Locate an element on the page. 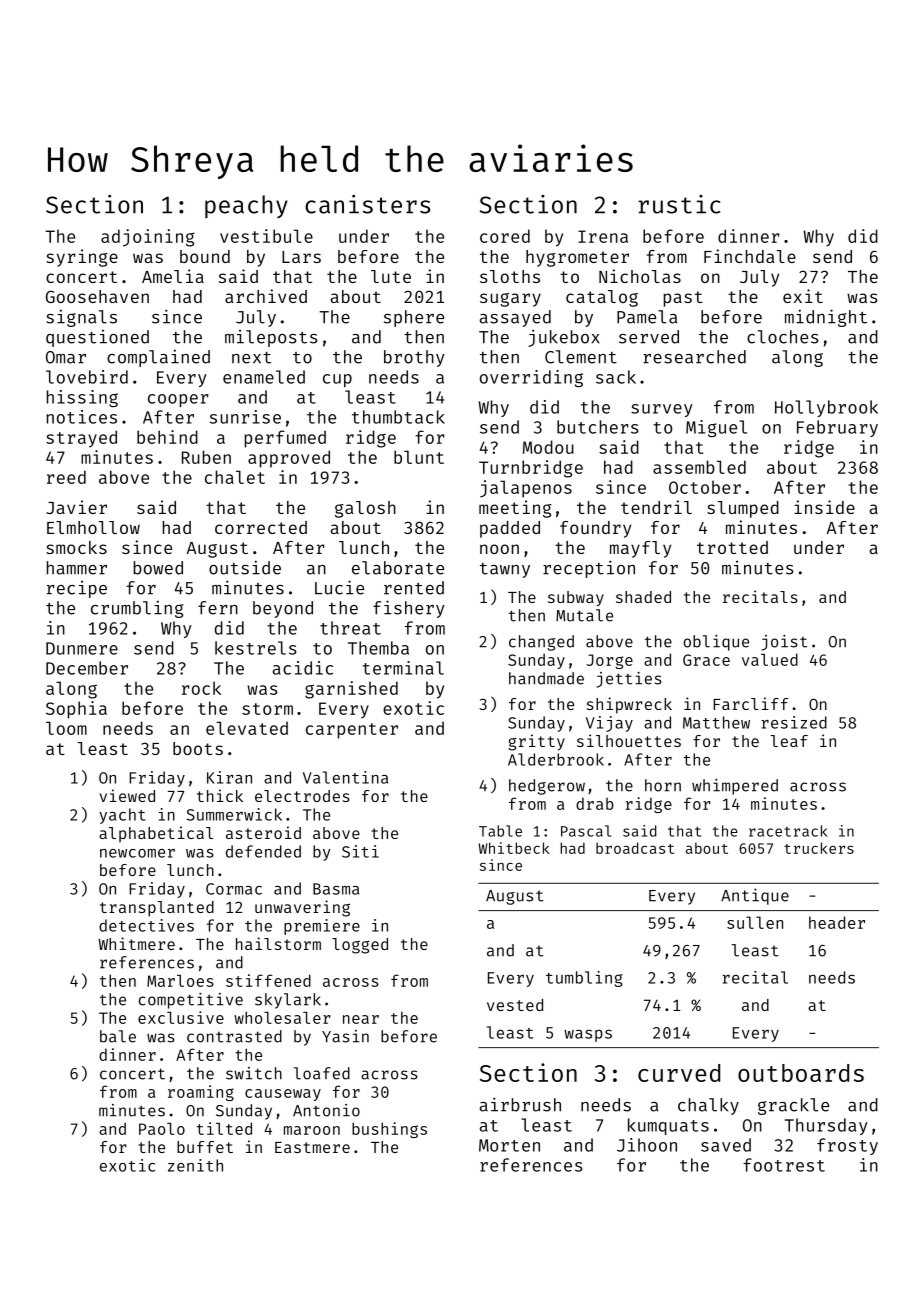 This document has width=924, height=1314. cooper is located at coordinates (178, 400).
